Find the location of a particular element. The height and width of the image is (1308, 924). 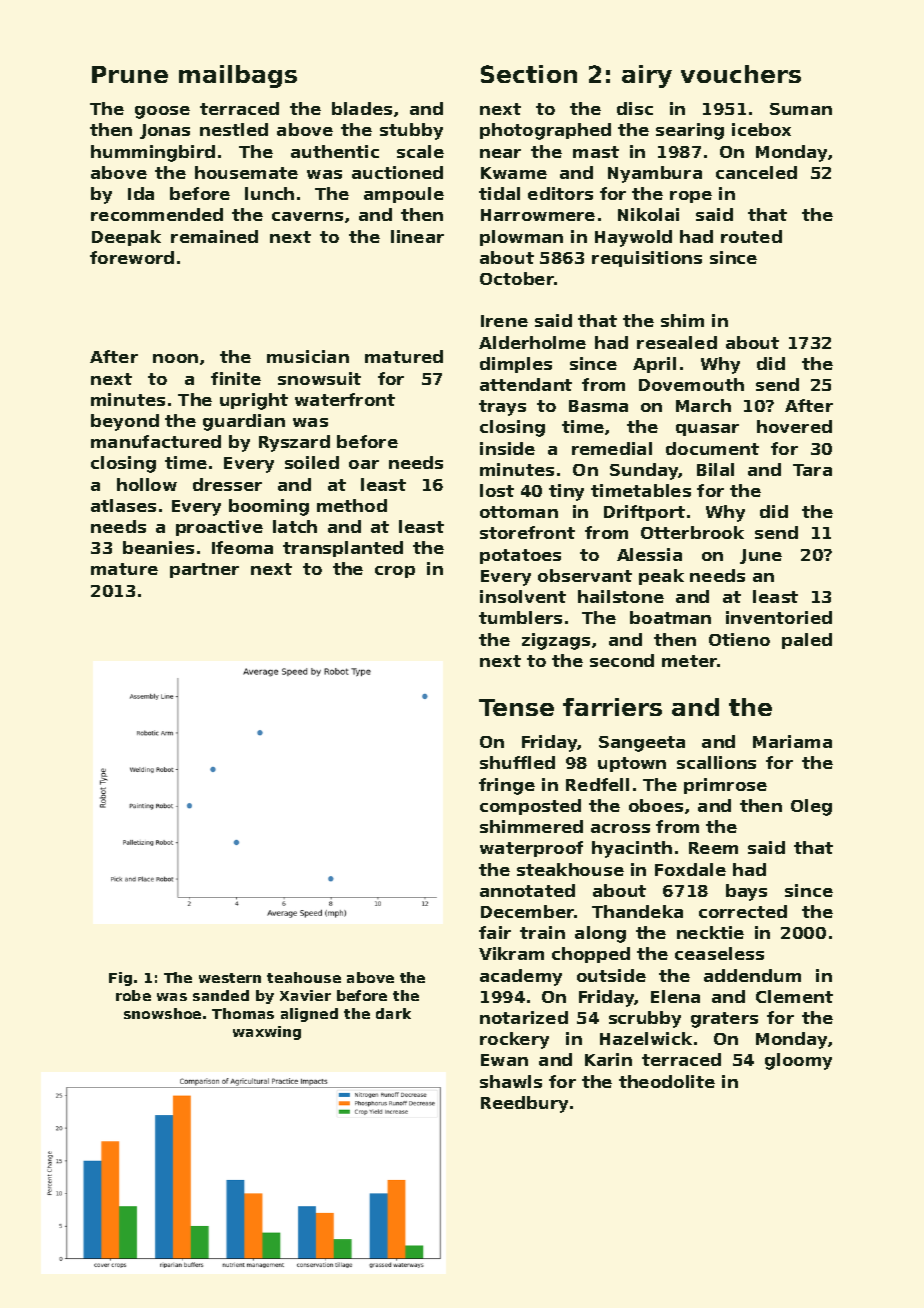

Irene is located at coordinates (504, 321).
